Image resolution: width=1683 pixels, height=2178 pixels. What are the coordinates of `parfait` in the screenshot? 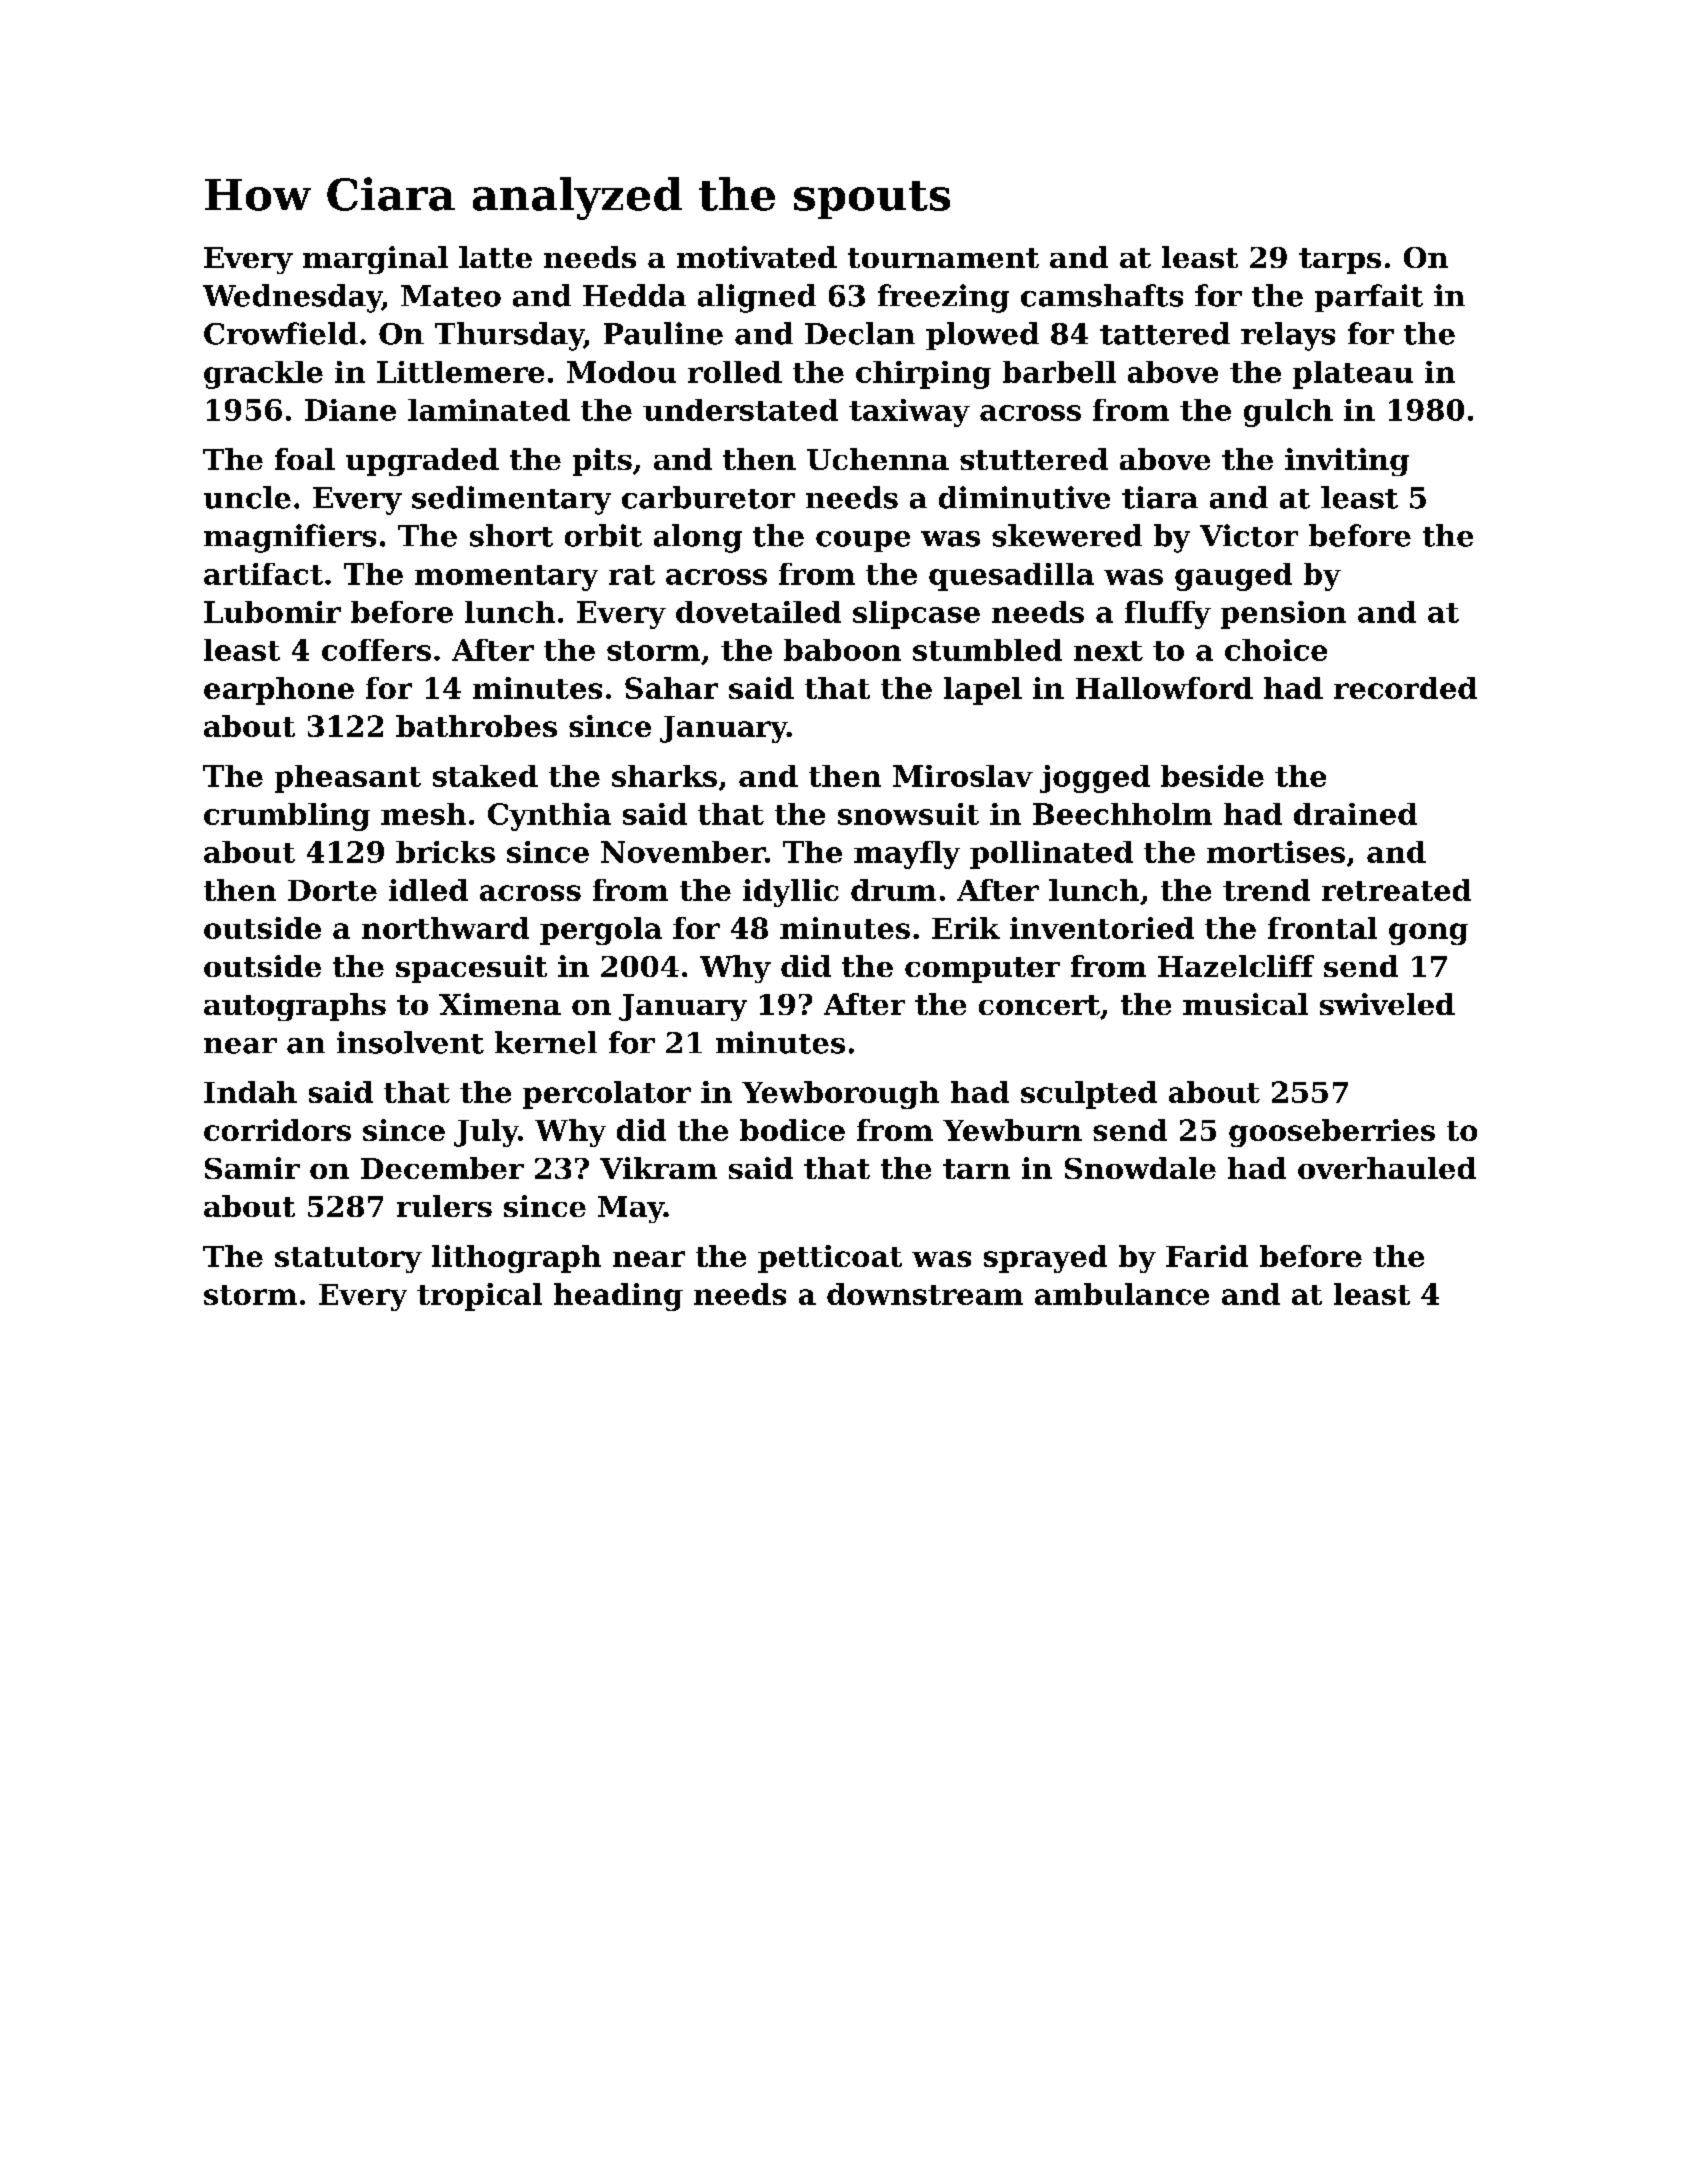 It's located at (1369, 298).
